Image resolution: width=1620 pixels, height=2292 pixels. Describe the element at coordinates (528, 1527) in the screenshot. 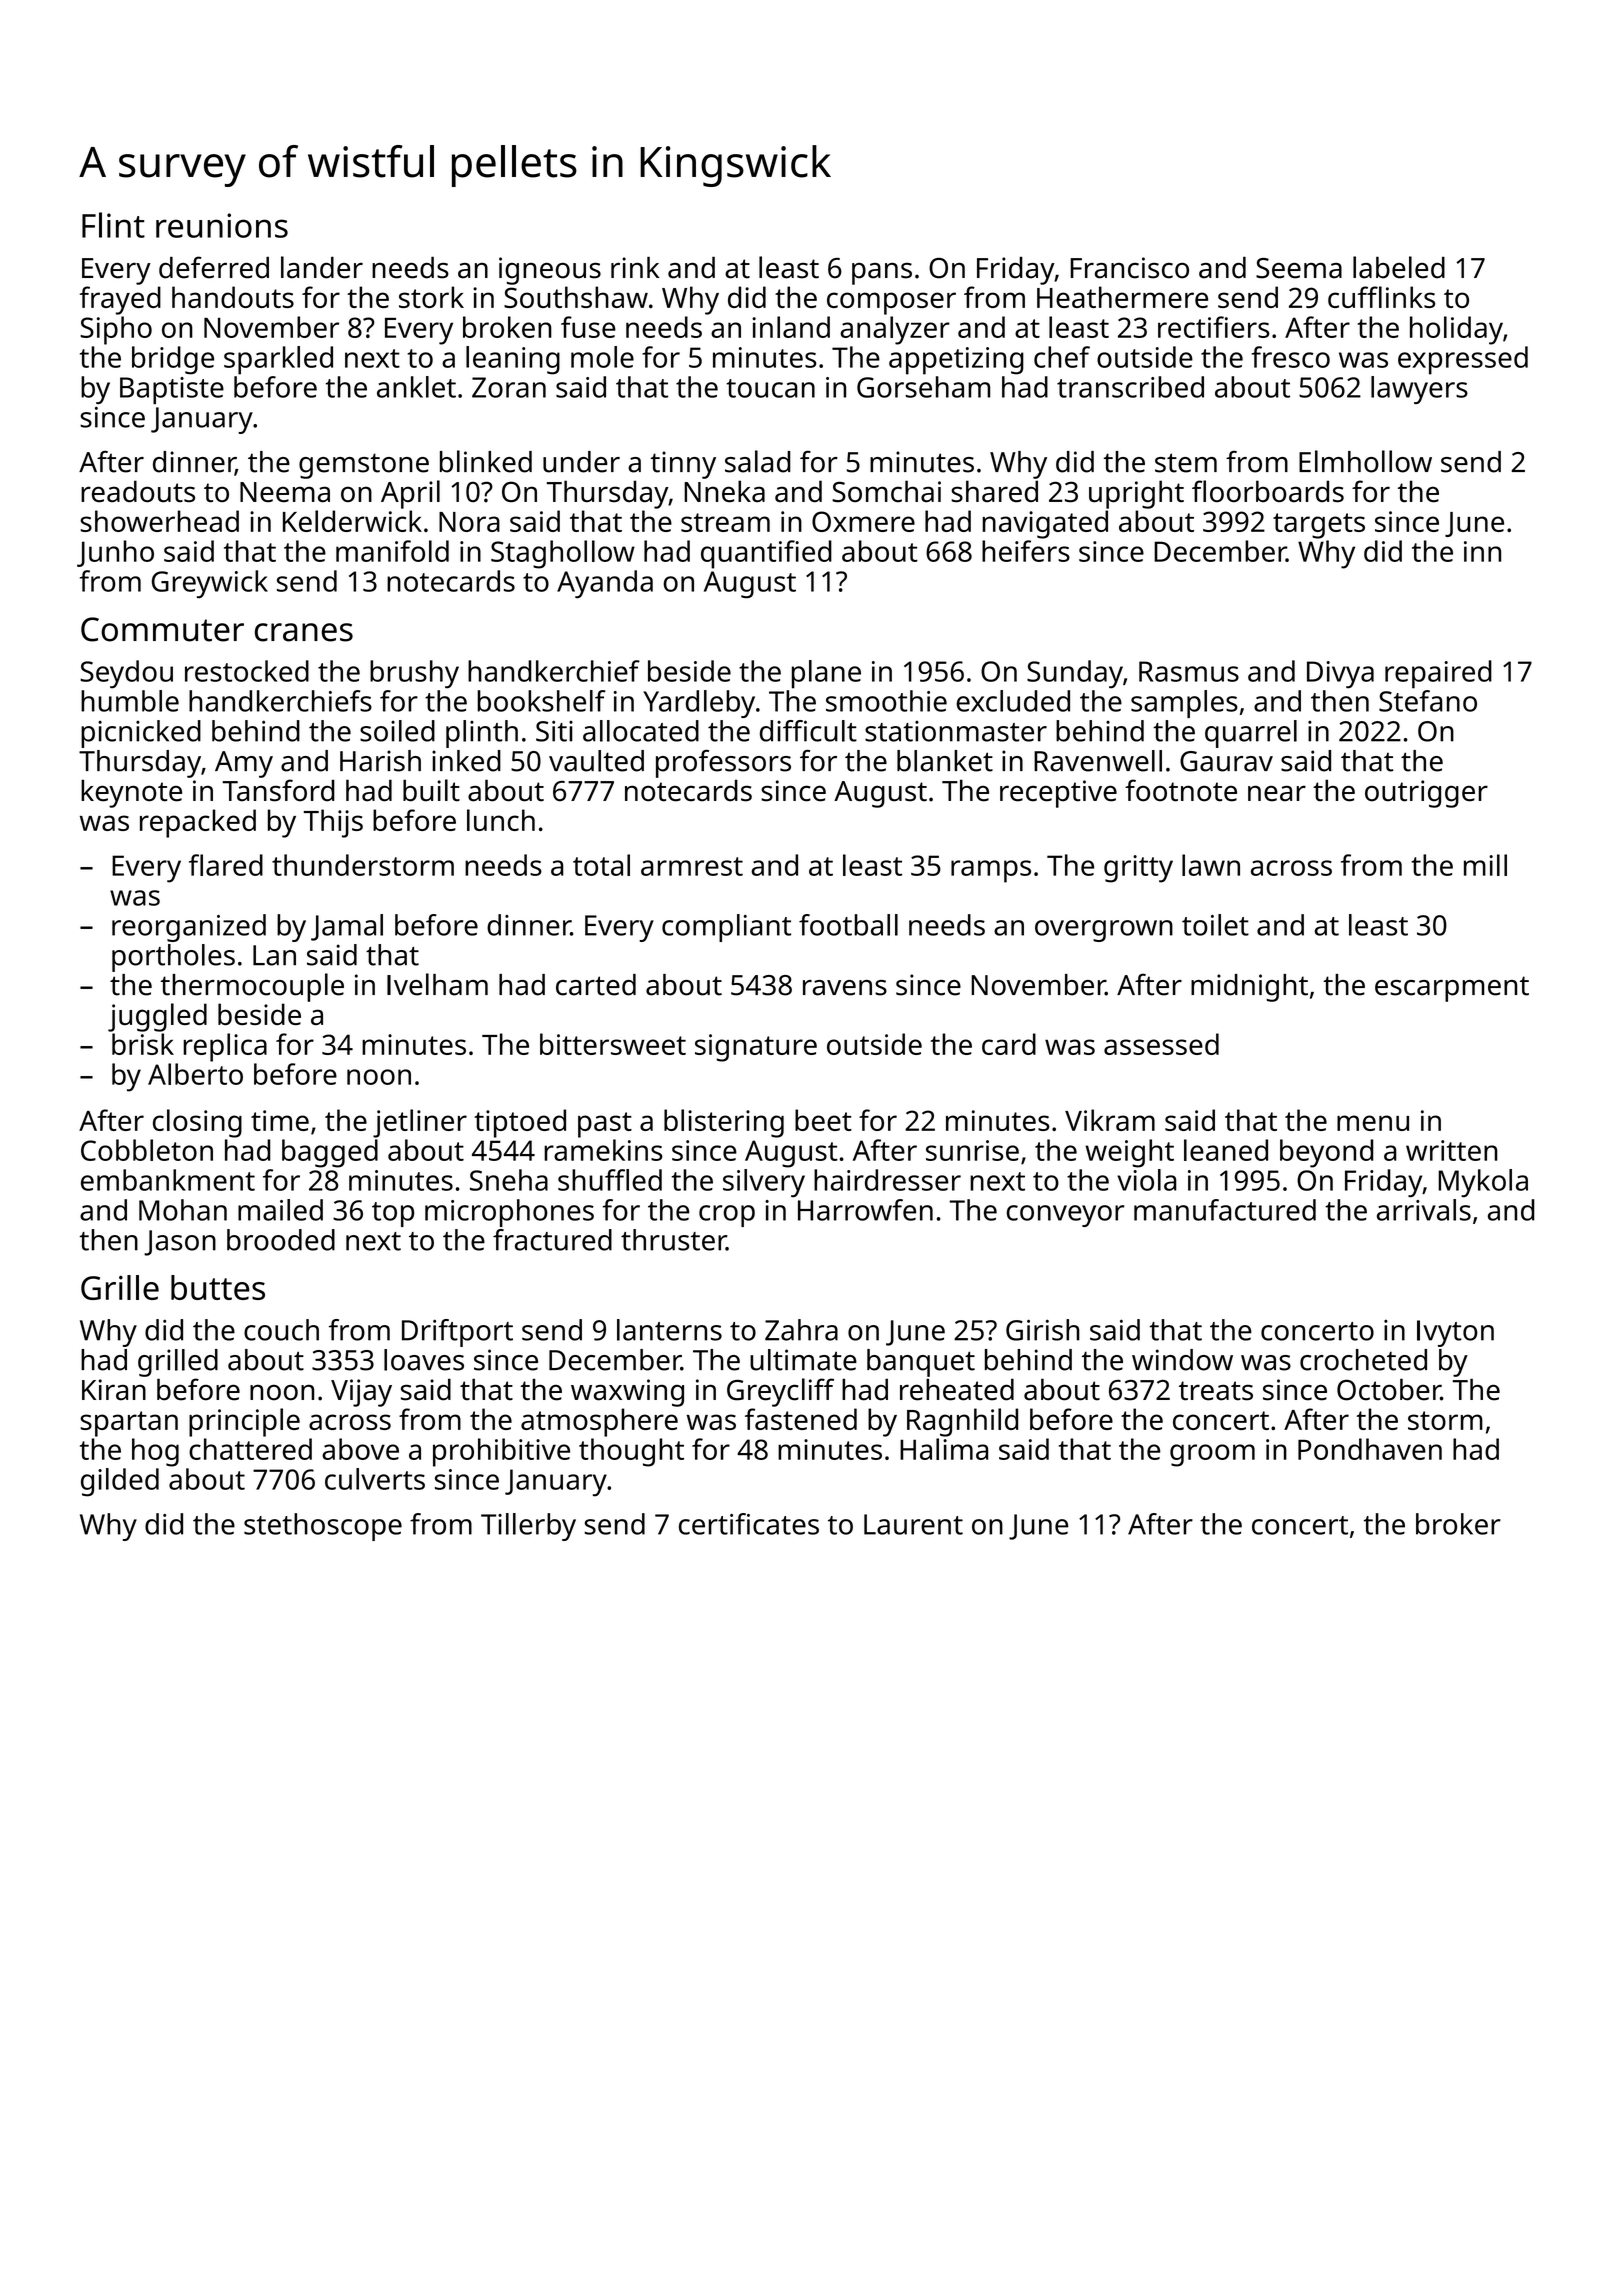

I see `Tillerby` at that location.
